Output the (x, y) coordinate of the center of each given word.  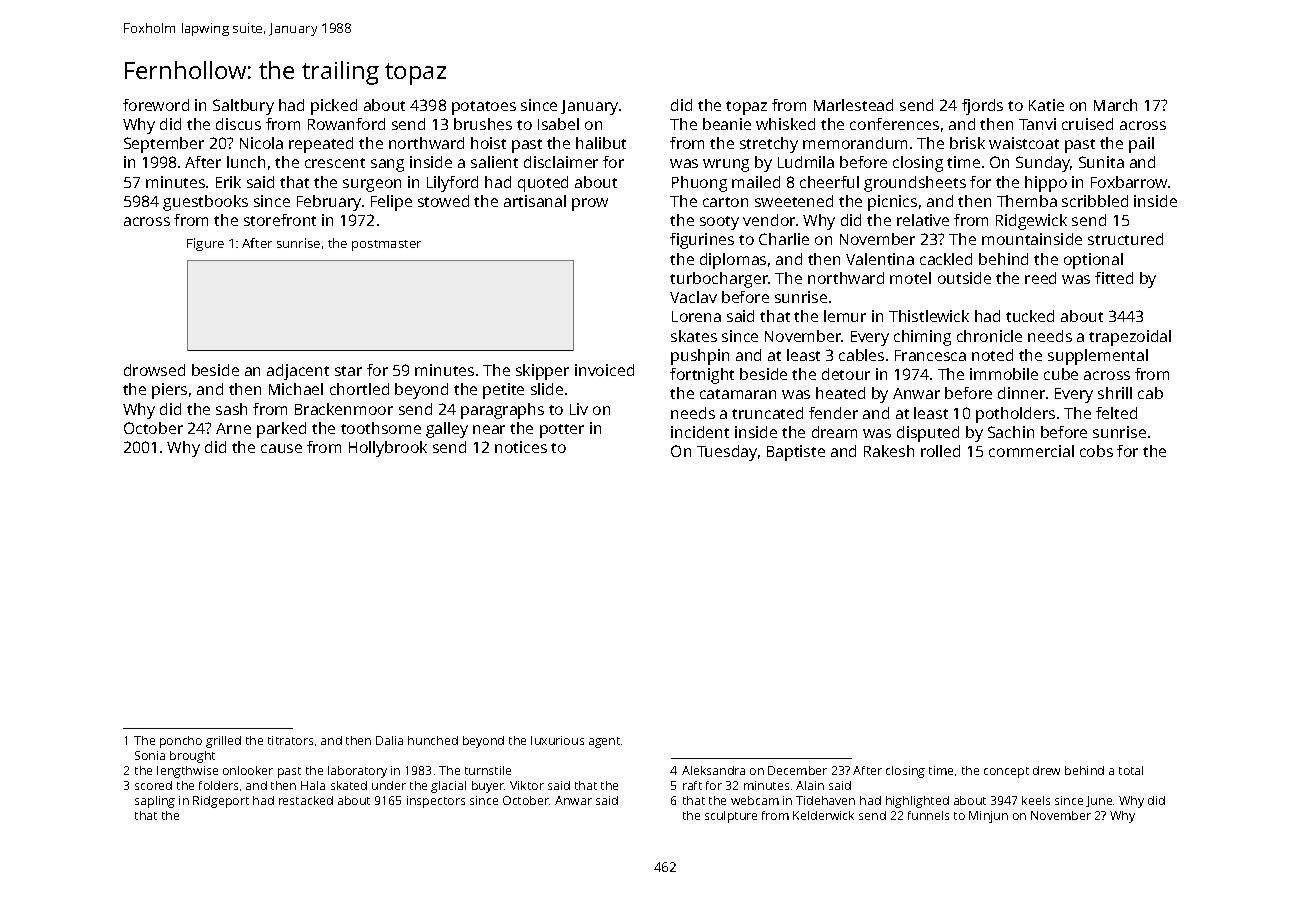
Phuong (699, 184)
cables (861, 355)
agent (604, 742)
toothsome (381, 428)
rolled (940, 451)
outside (964, 278)
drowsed (154, 370)
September (164, 145)
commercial (1031, 451)
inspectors (436, 802)
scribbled (1095, 201)
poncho (181, 742)
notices (521, 447)
